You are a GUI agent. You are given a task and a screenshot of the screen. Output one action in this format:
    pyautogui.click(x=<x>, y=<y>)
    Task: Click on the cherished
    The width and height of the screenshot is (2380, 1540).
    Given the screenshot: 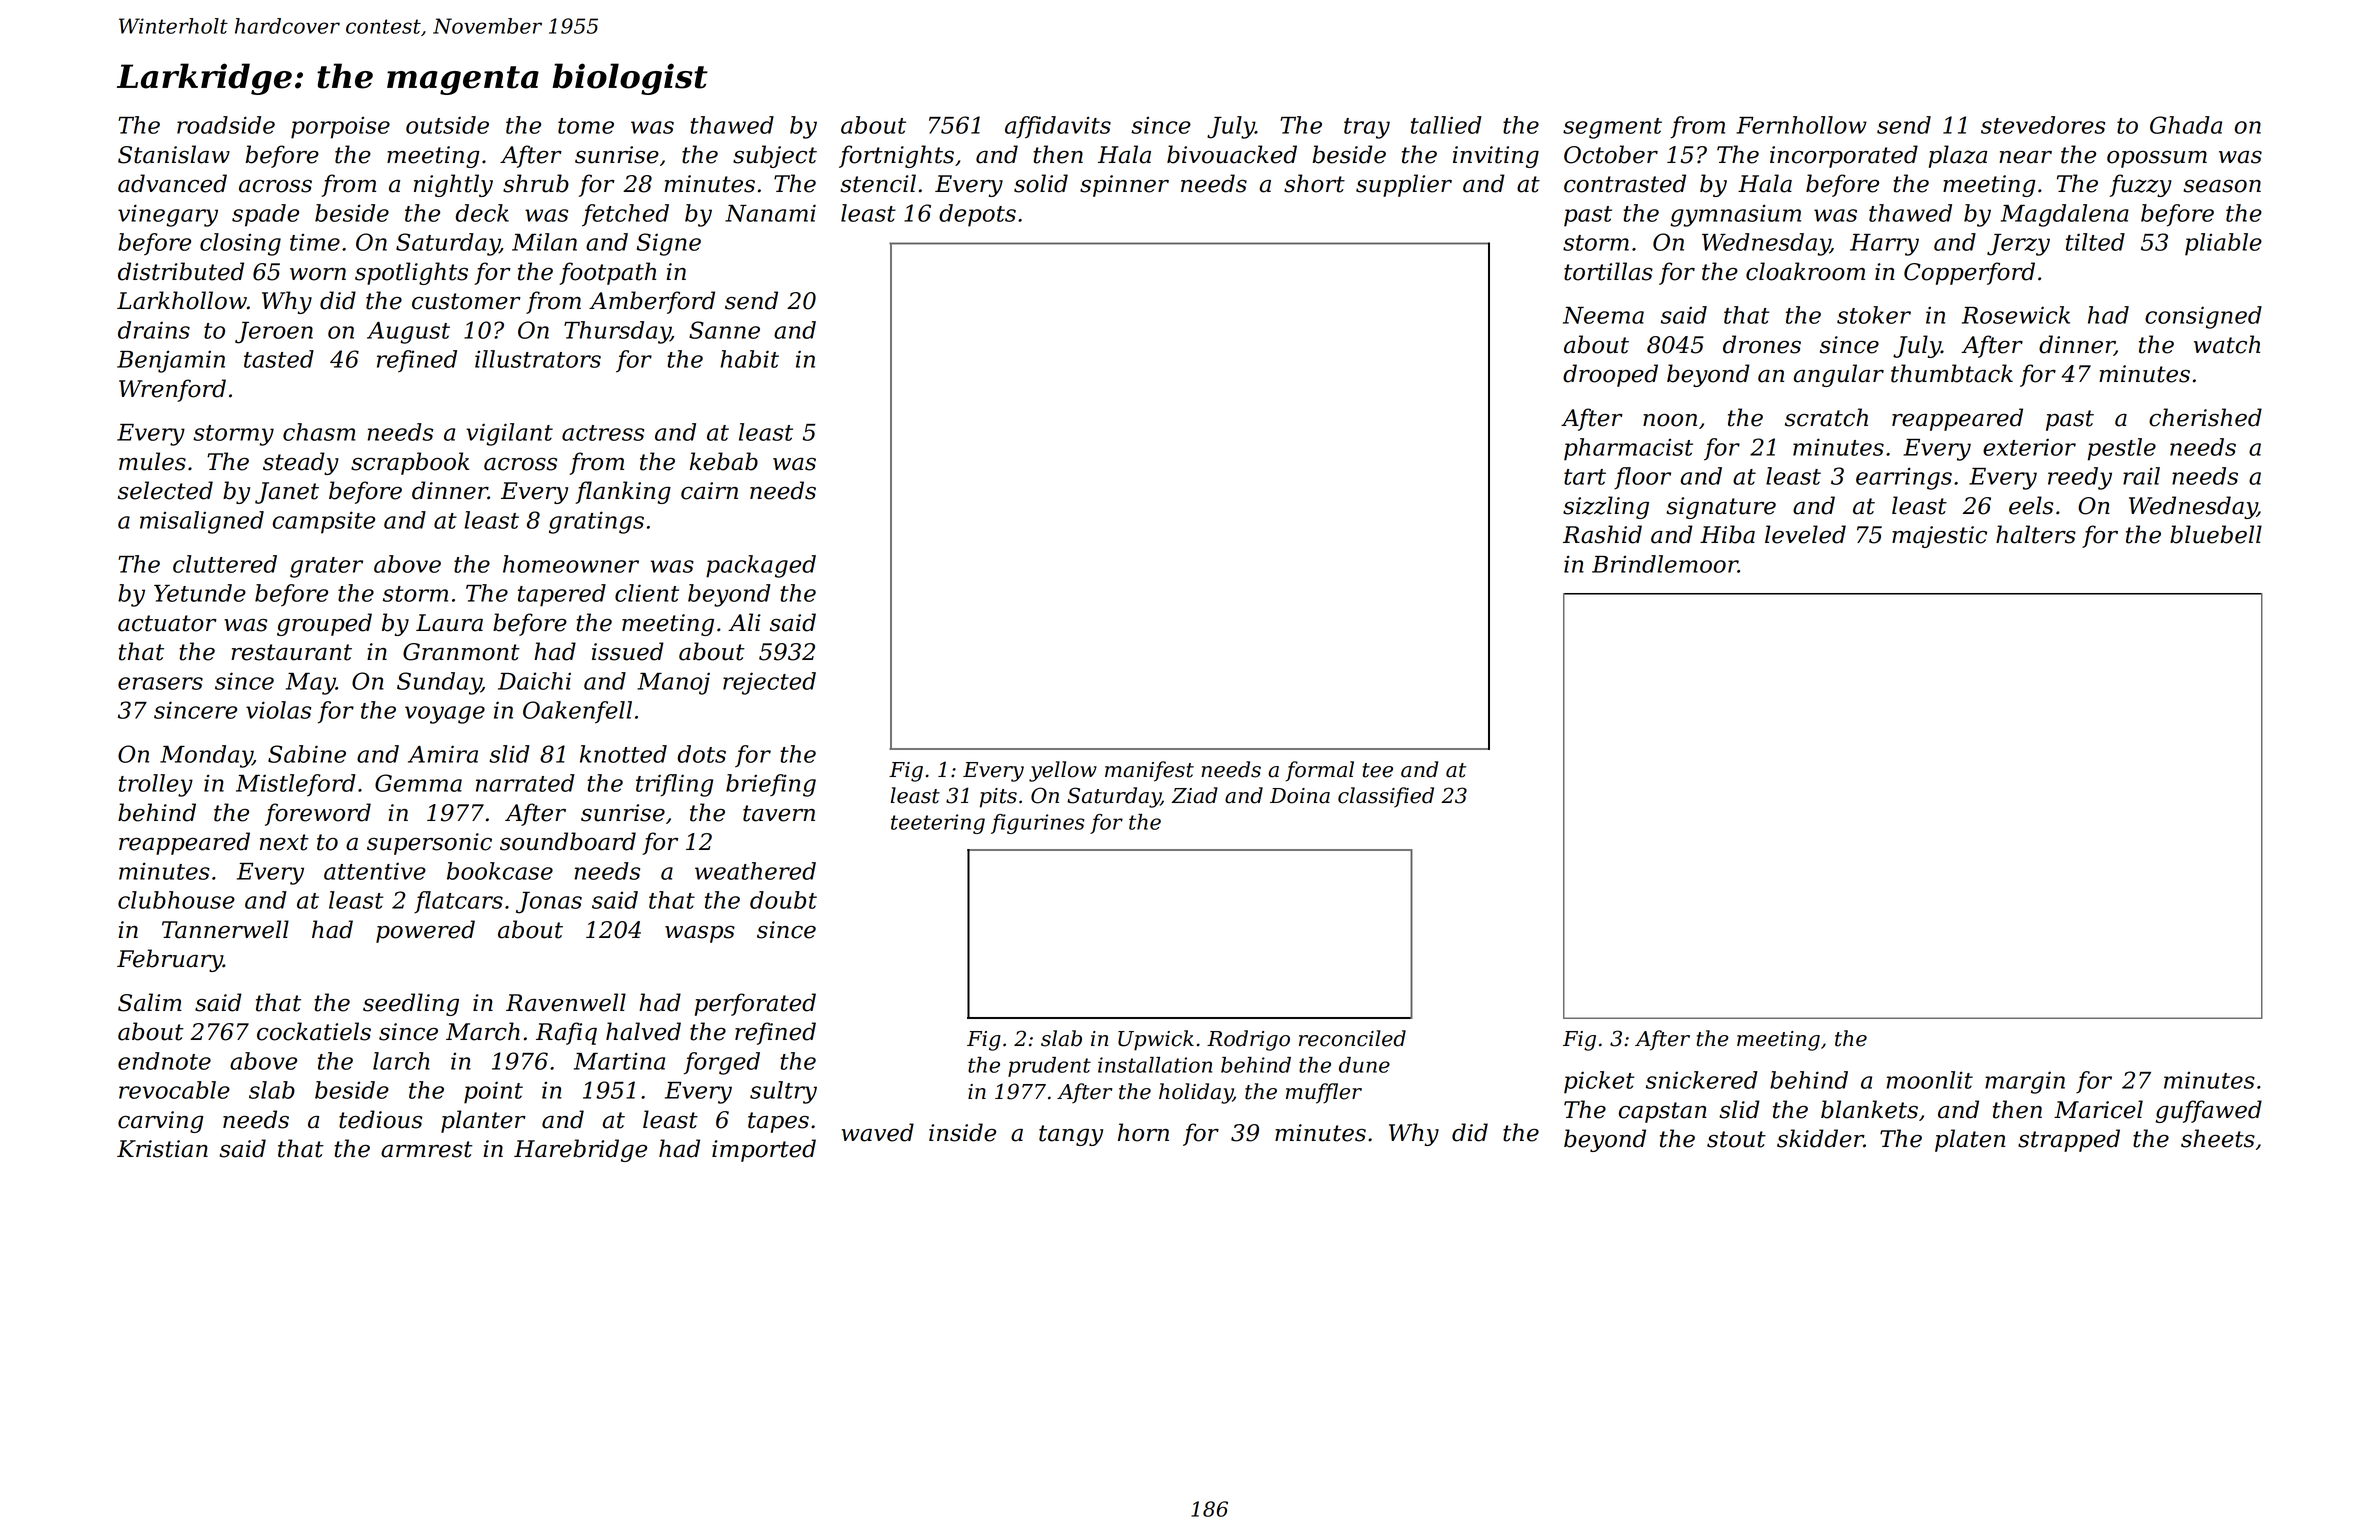 What is the action you would take?
    pyautogui.click(x=2205, y=417)
